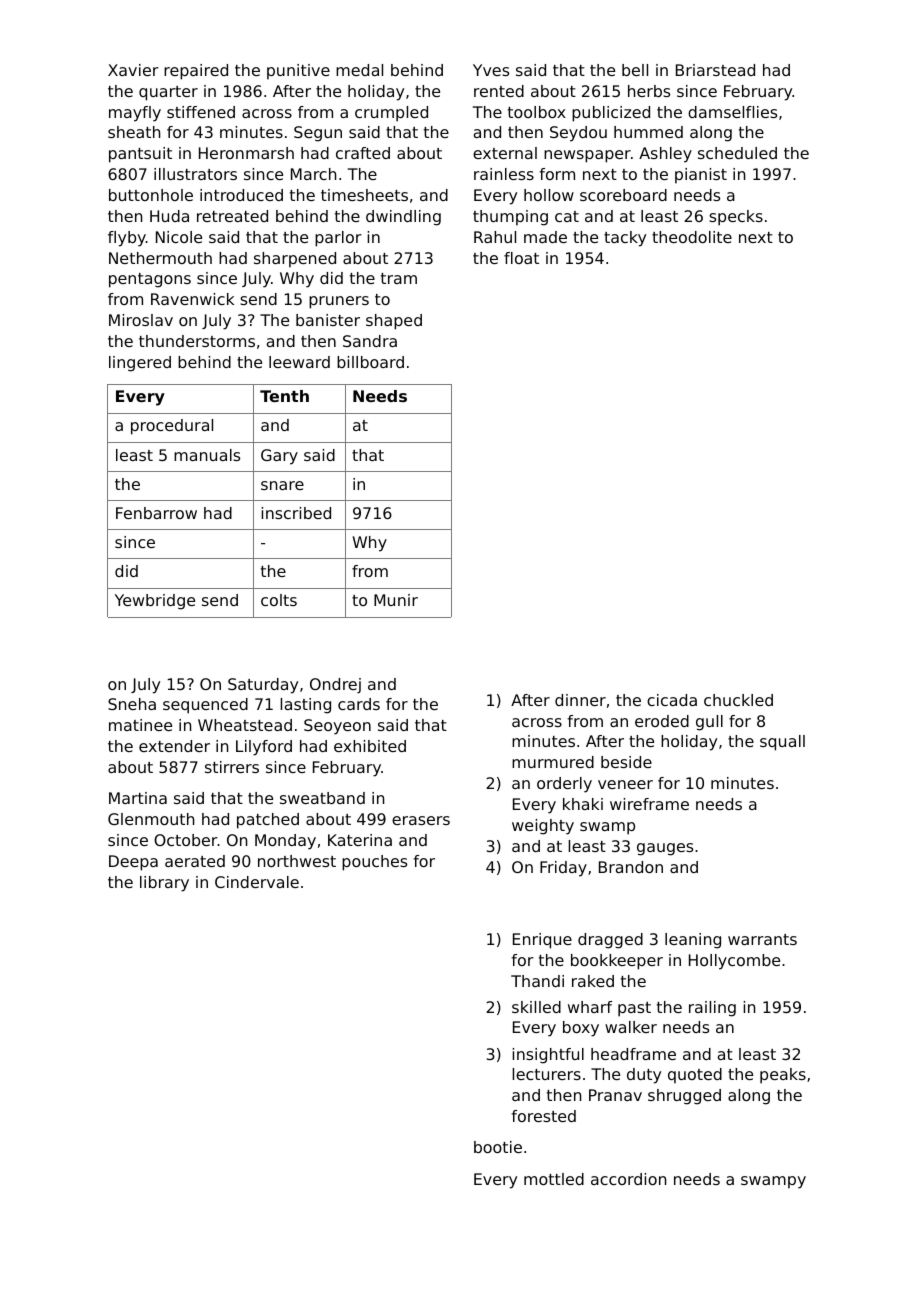 This screenshot has width=924, height=1308. I want to click on cicada, so click(672, 700).
